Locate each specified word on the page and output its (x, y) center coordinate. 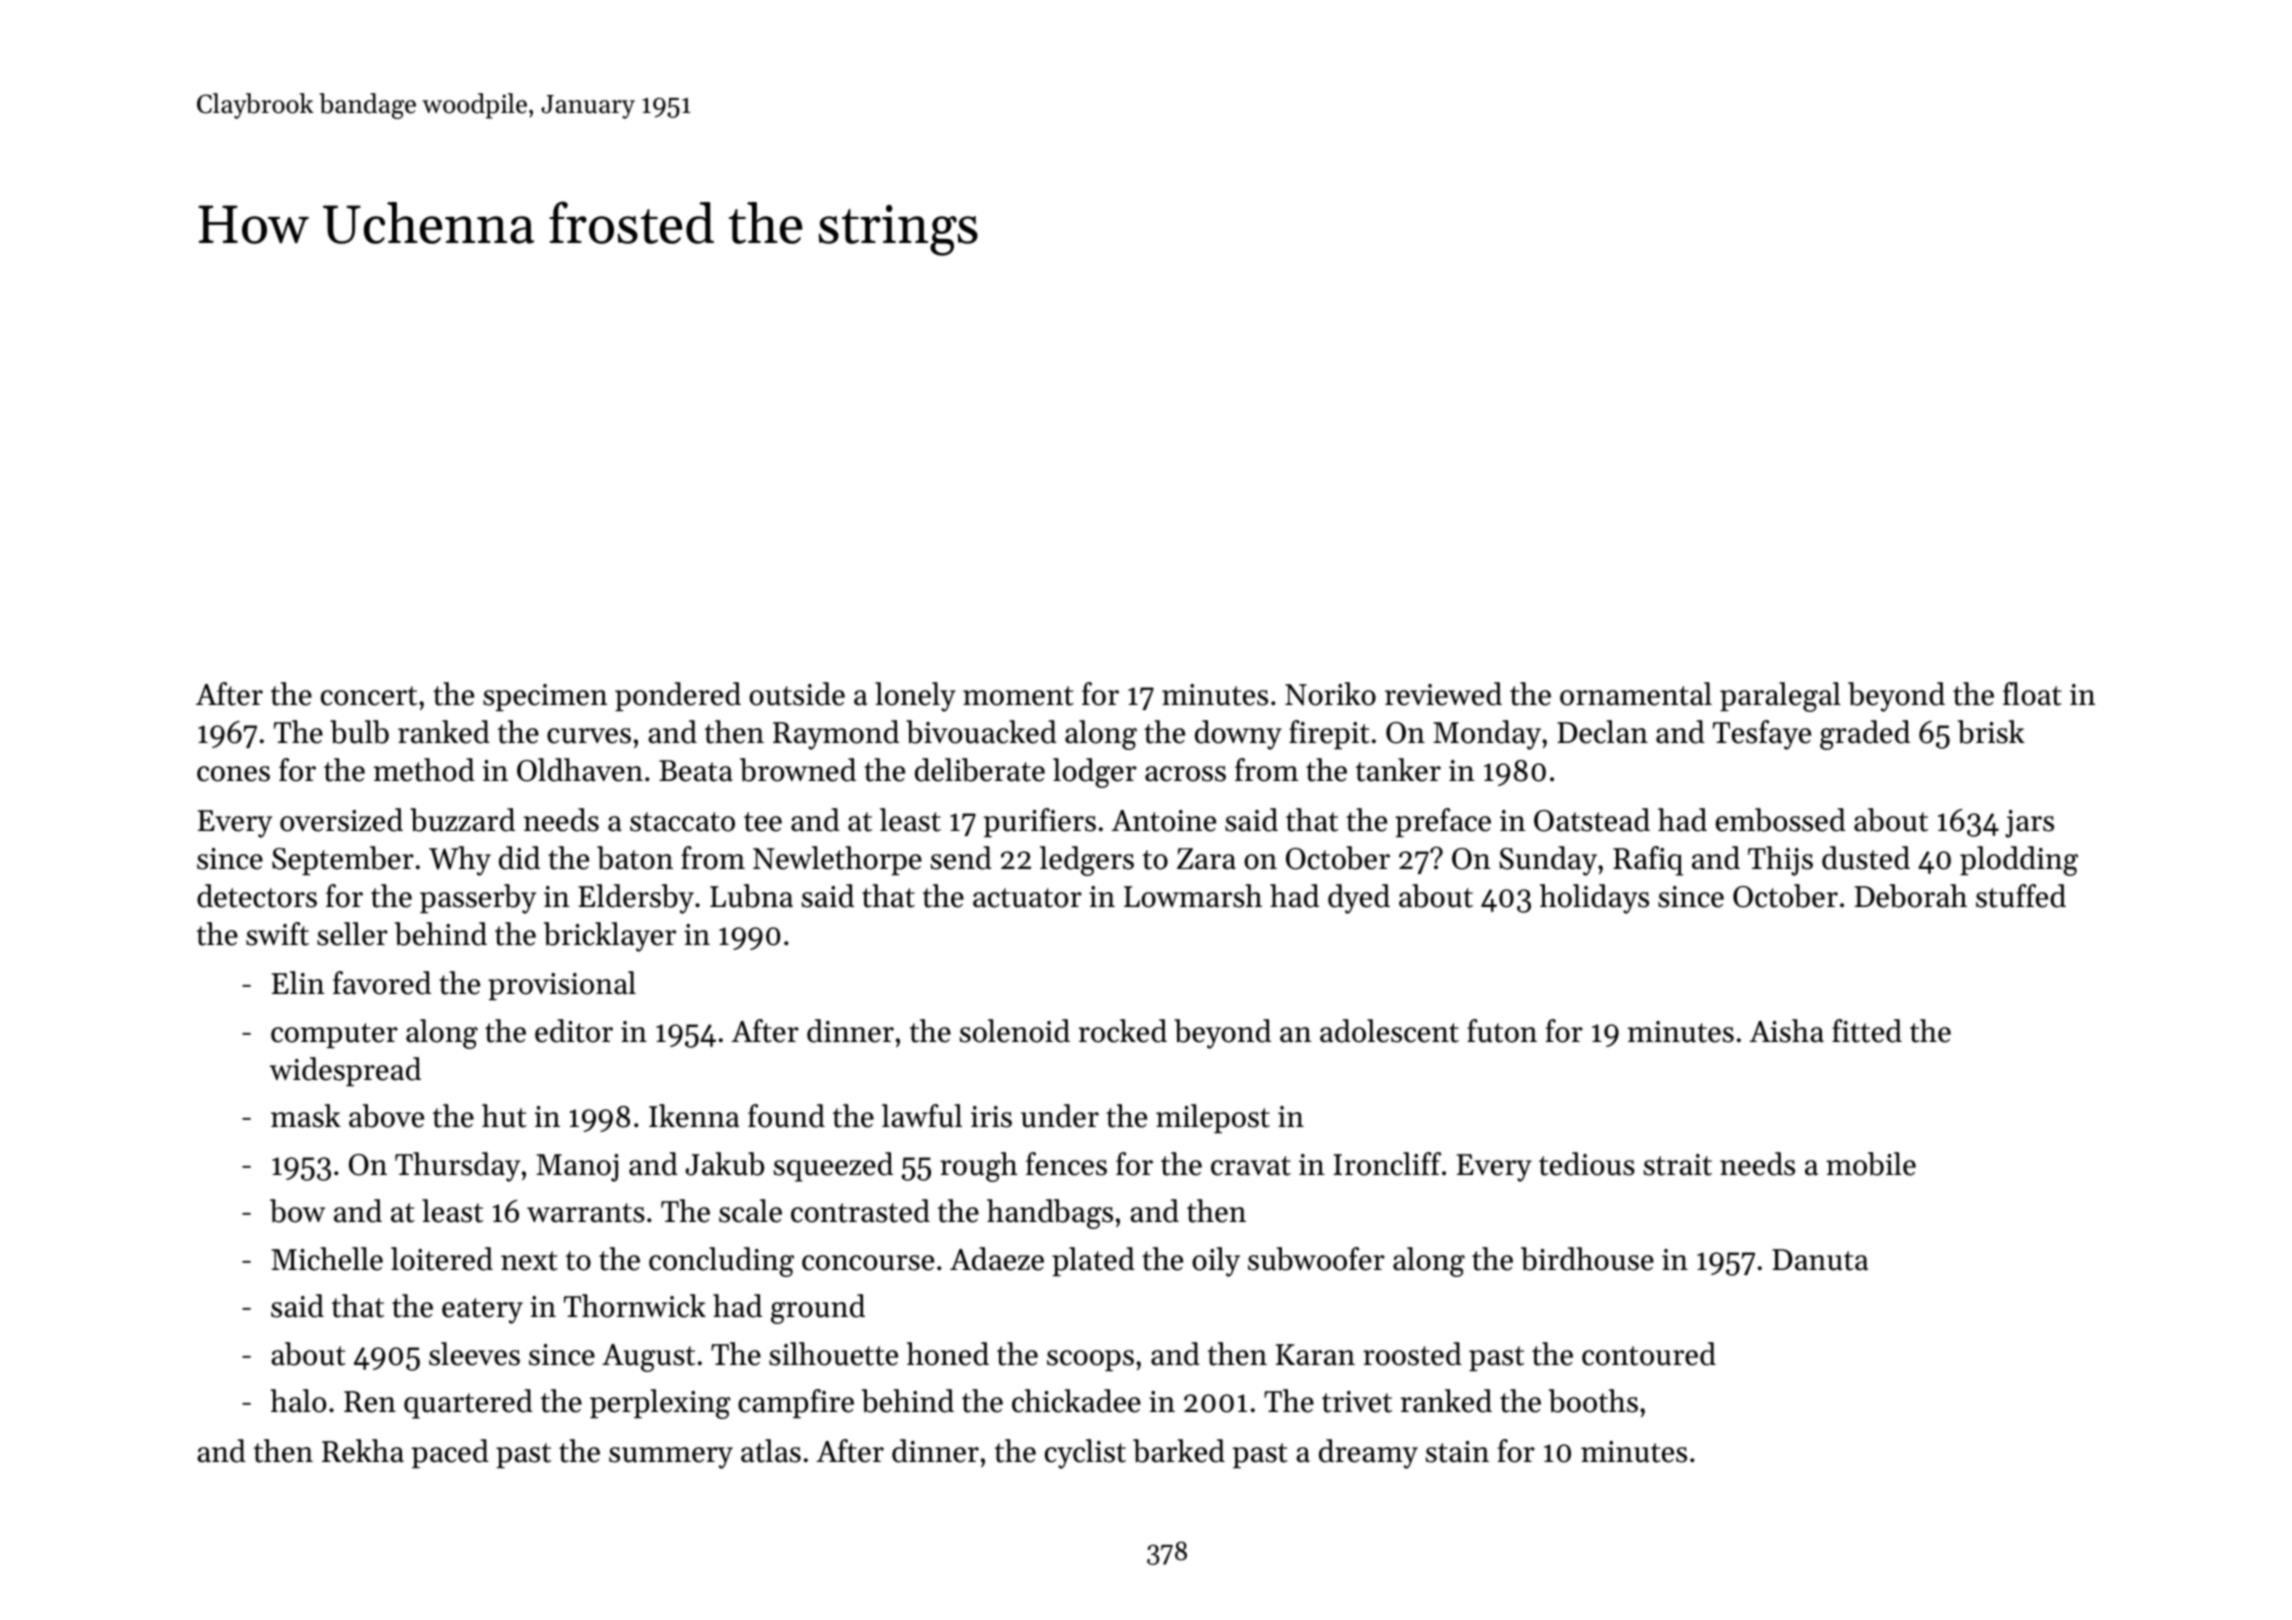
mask (306, 1116)
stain (1457, 1452)
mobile (1871, 1164)
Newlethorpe (837, 860)
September (343, 860)
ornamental (1636, 694)
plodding (2019, 861)
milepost (1213, 1118)
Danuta (1820, 1260)
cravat (1251, 1166)
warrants (586, 1213)
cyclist (1085, 1454)
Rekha (363, 1451)
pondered (678, 696)
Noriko (1330, 694)
